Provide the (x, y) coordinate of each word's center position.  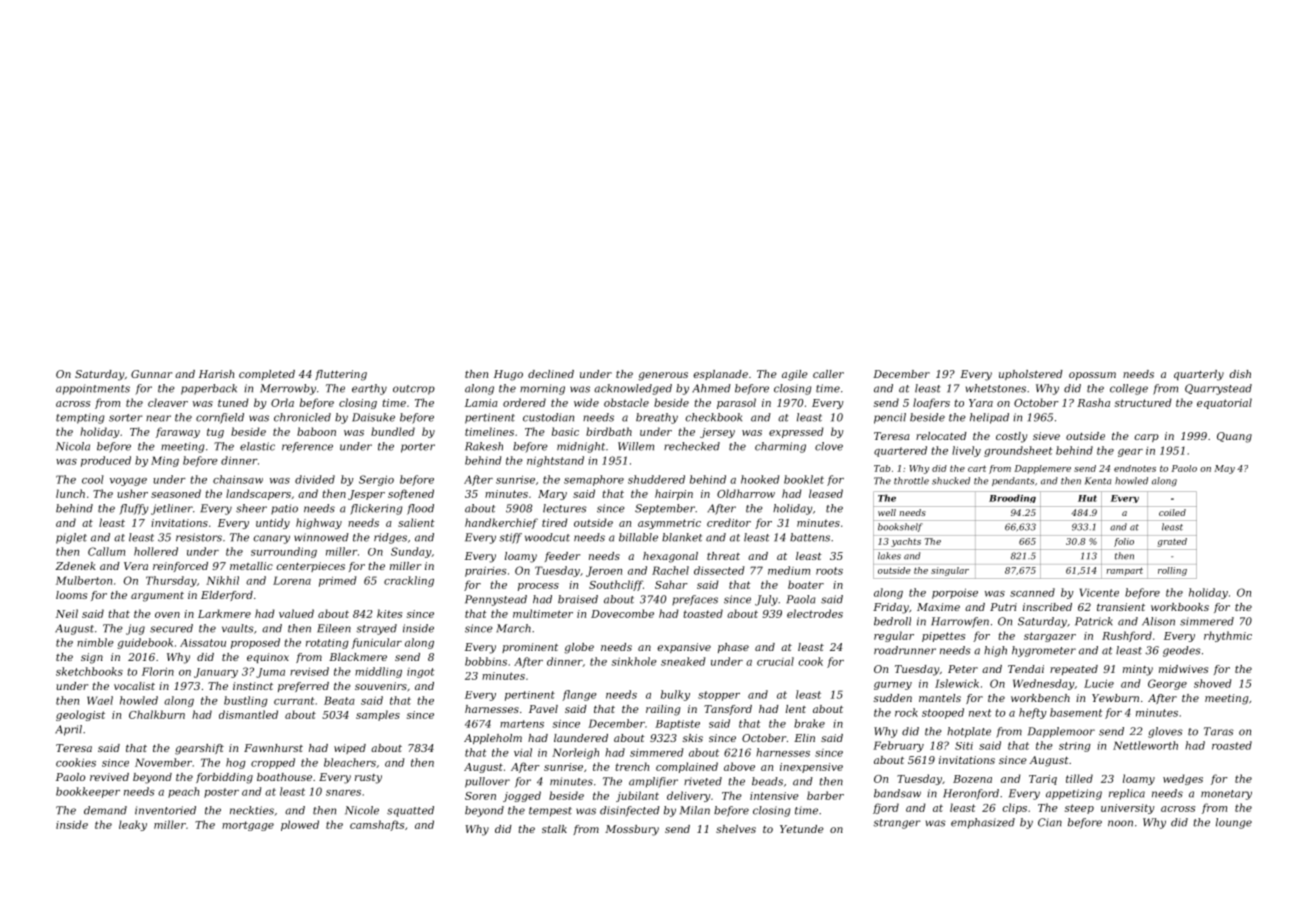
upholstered (1031, 375)
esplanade (721, 375)
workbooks (1180, 607)
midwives (1183, 669)
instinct (253, 686)
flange (579, 695)
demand (105, 810)
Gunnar (151, 374)
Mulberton (84, 580)
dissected (719, 570)
